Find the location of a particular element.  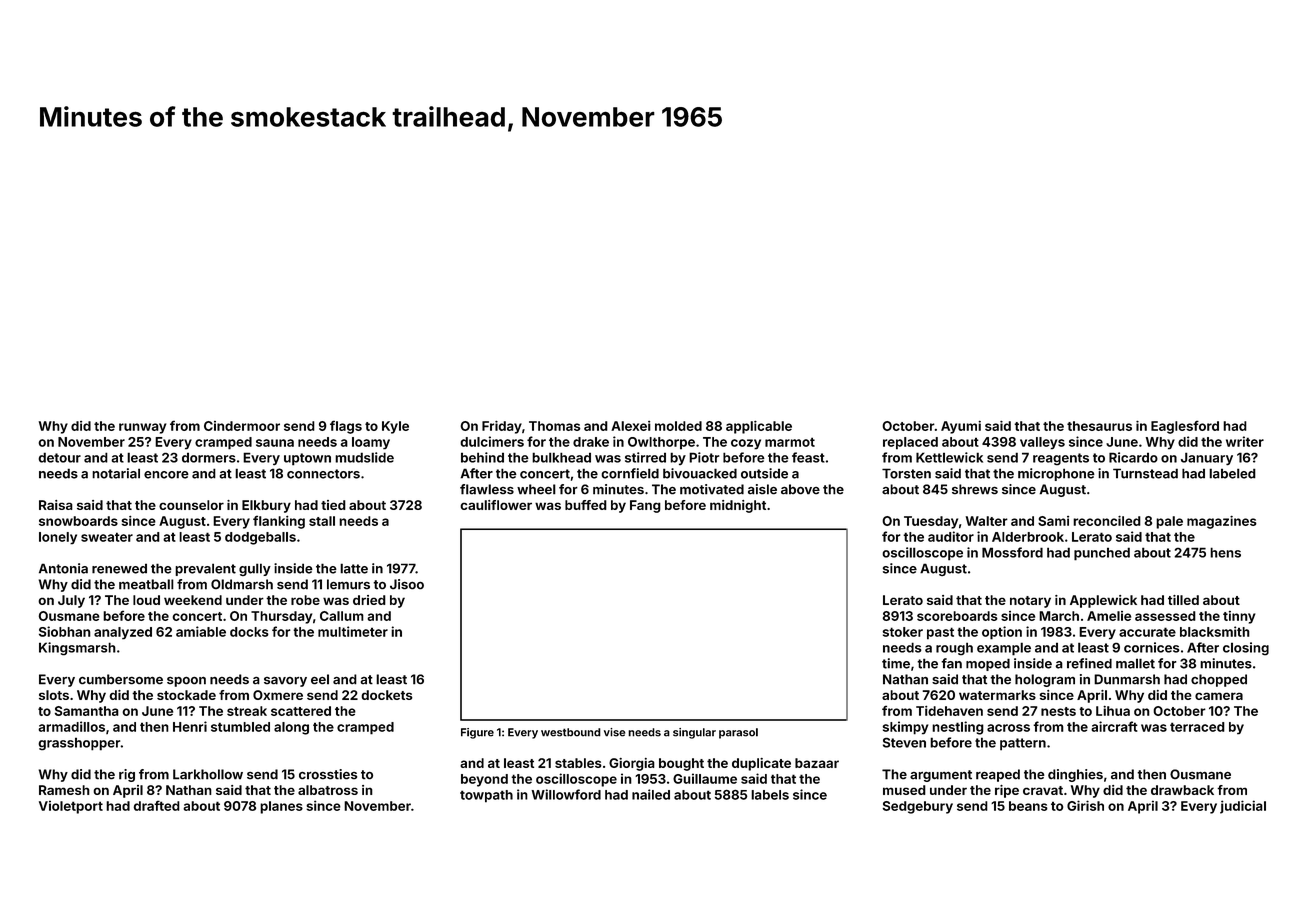

Ramesh is located at coordinates (64, 790).
